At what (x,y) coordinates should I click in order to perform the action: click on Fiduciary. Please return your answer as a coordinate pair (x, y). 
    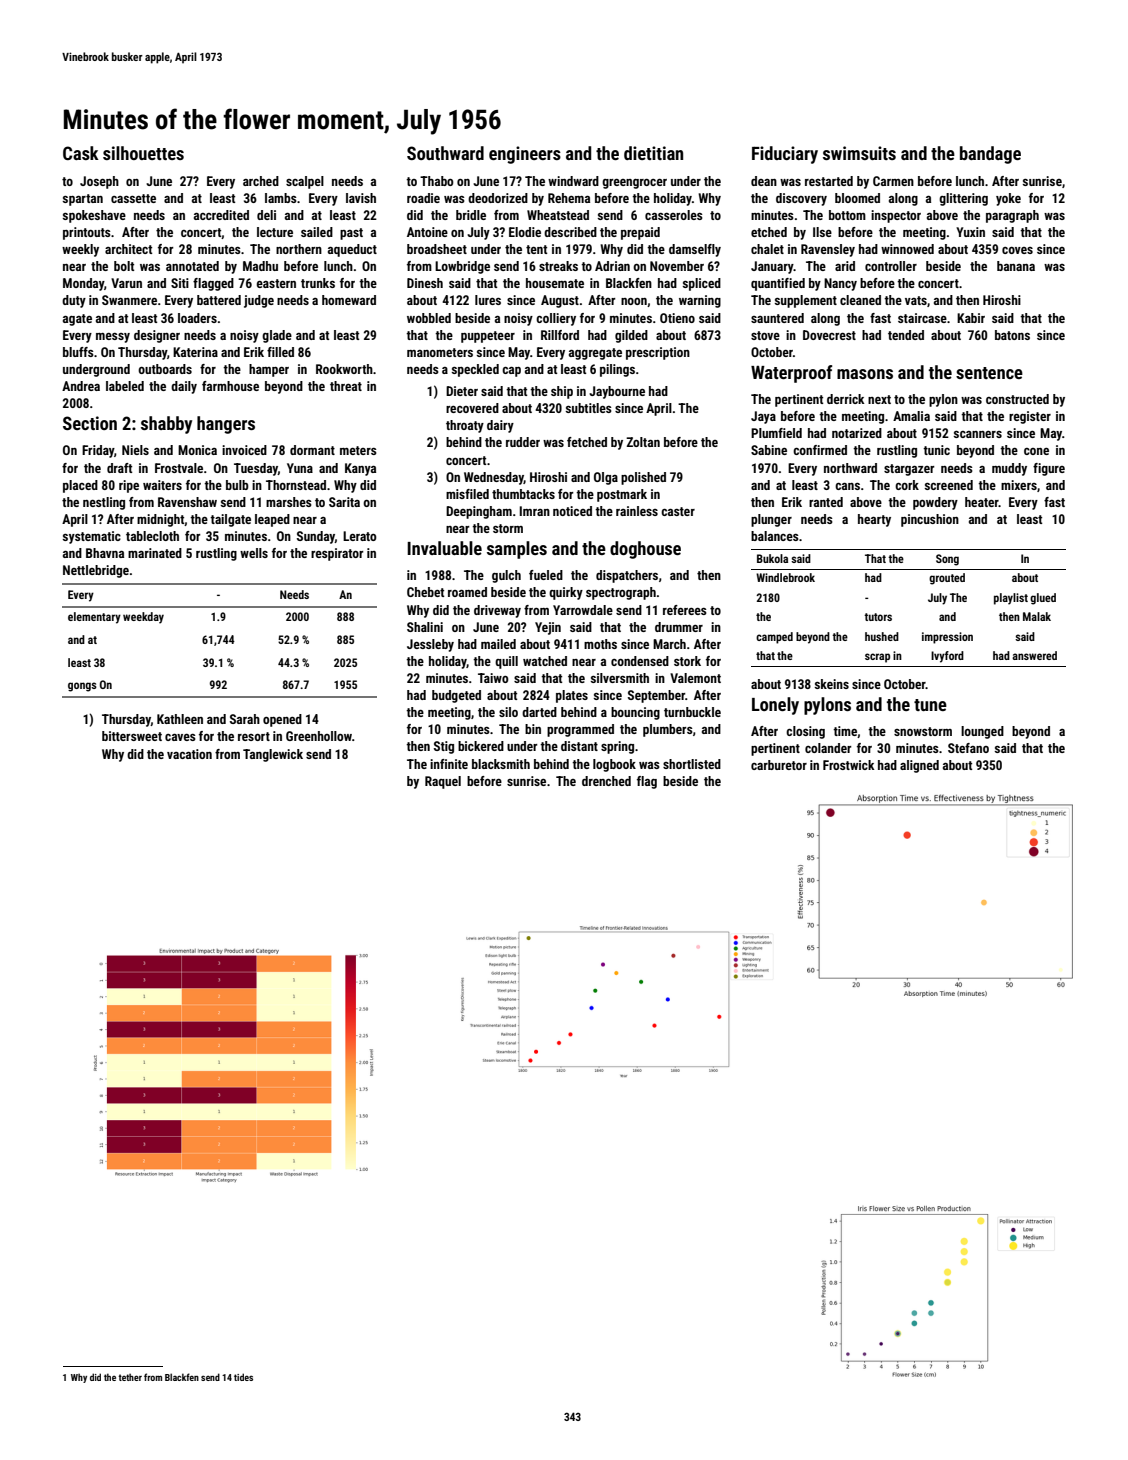
    Looking at the image, I should click on (785, 155).
